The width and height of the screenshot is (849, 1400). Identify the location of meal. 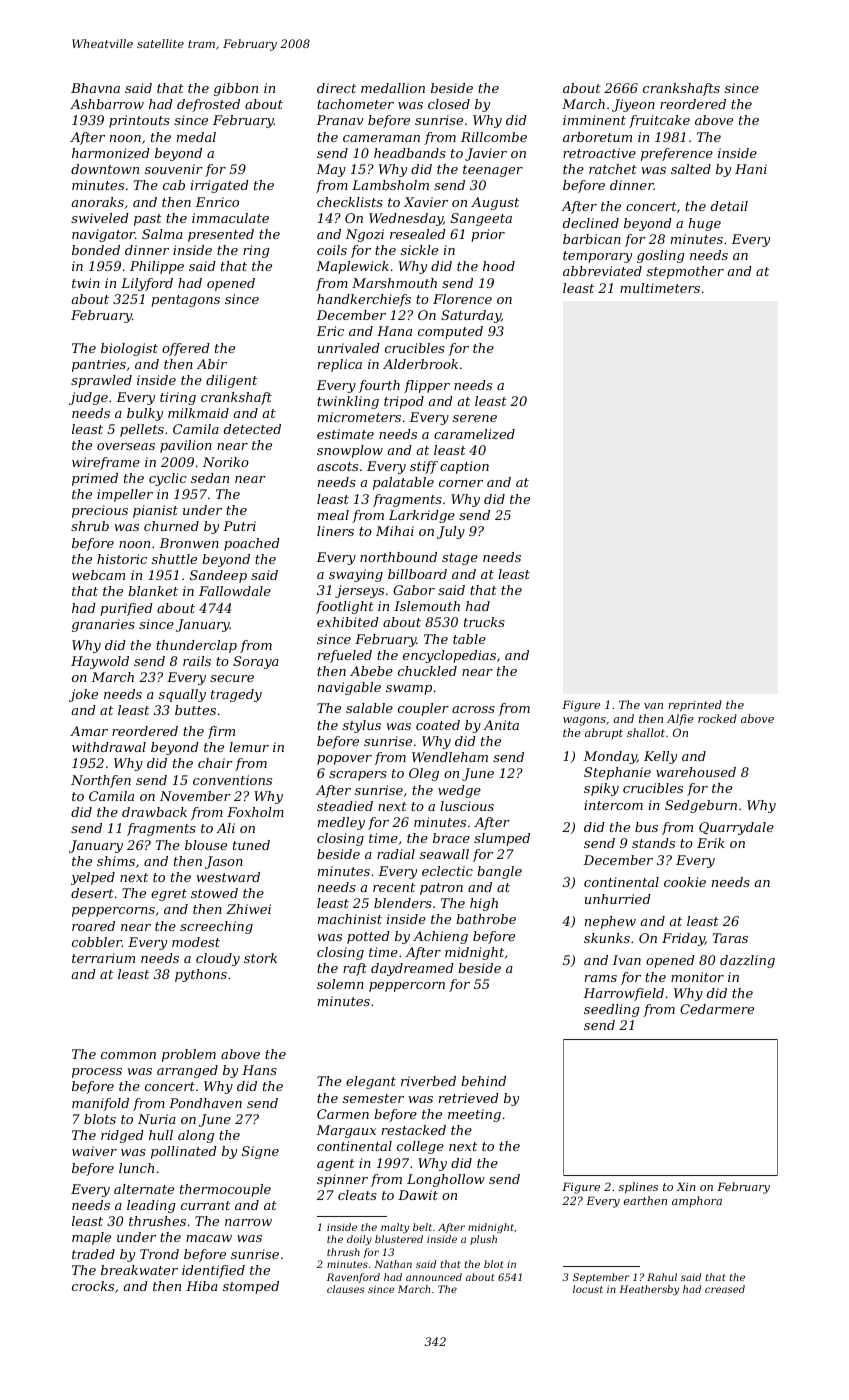
(333, 515).
